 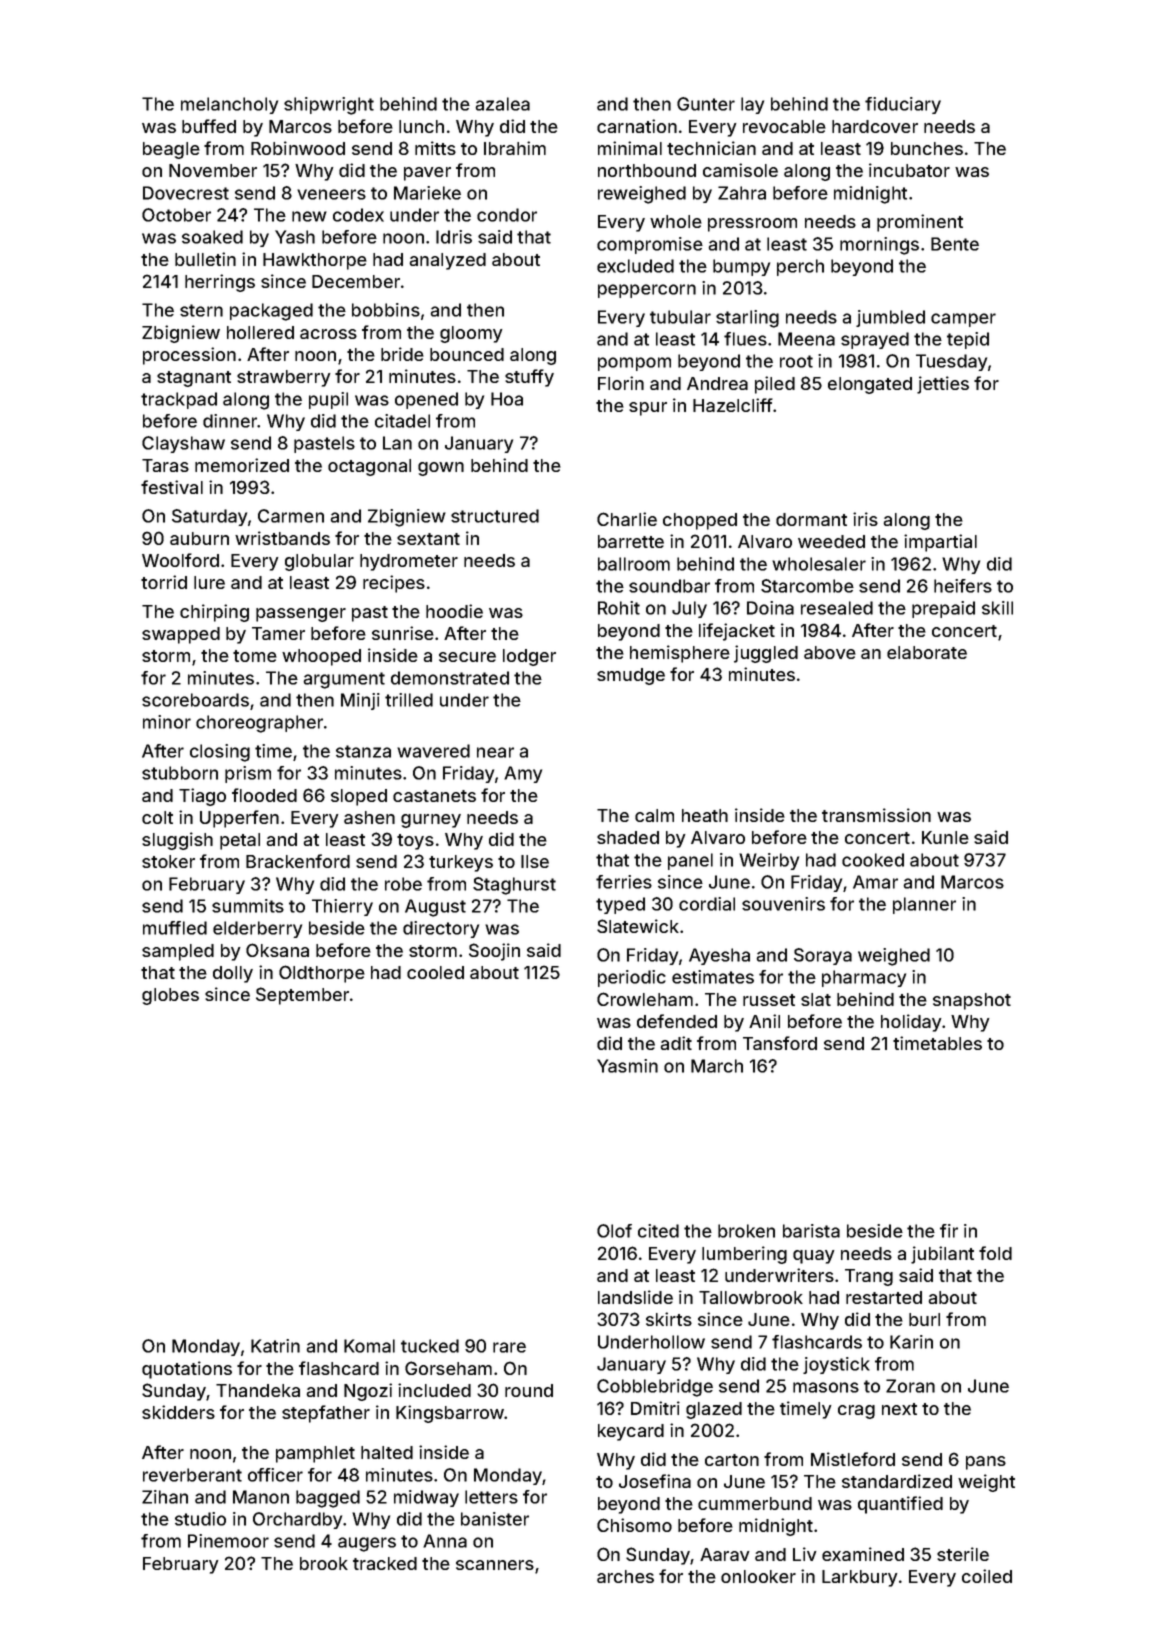 What do you see at coordinates (627, 1066) in the page?
I see `Yasmin` at bounding box center [627, 1066].
